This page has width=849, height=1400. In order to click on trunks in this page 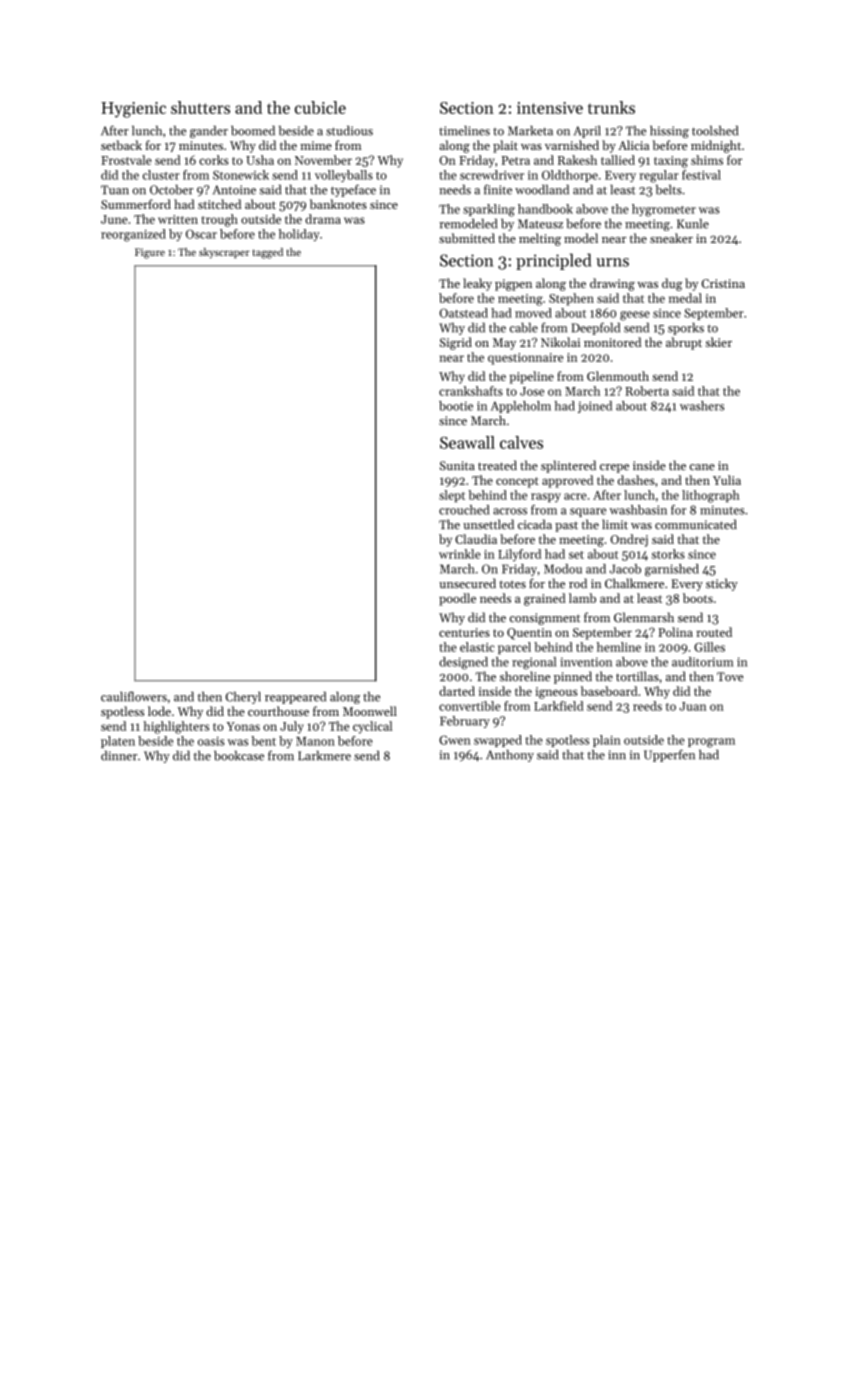, I will do `click(611, 107)`.
